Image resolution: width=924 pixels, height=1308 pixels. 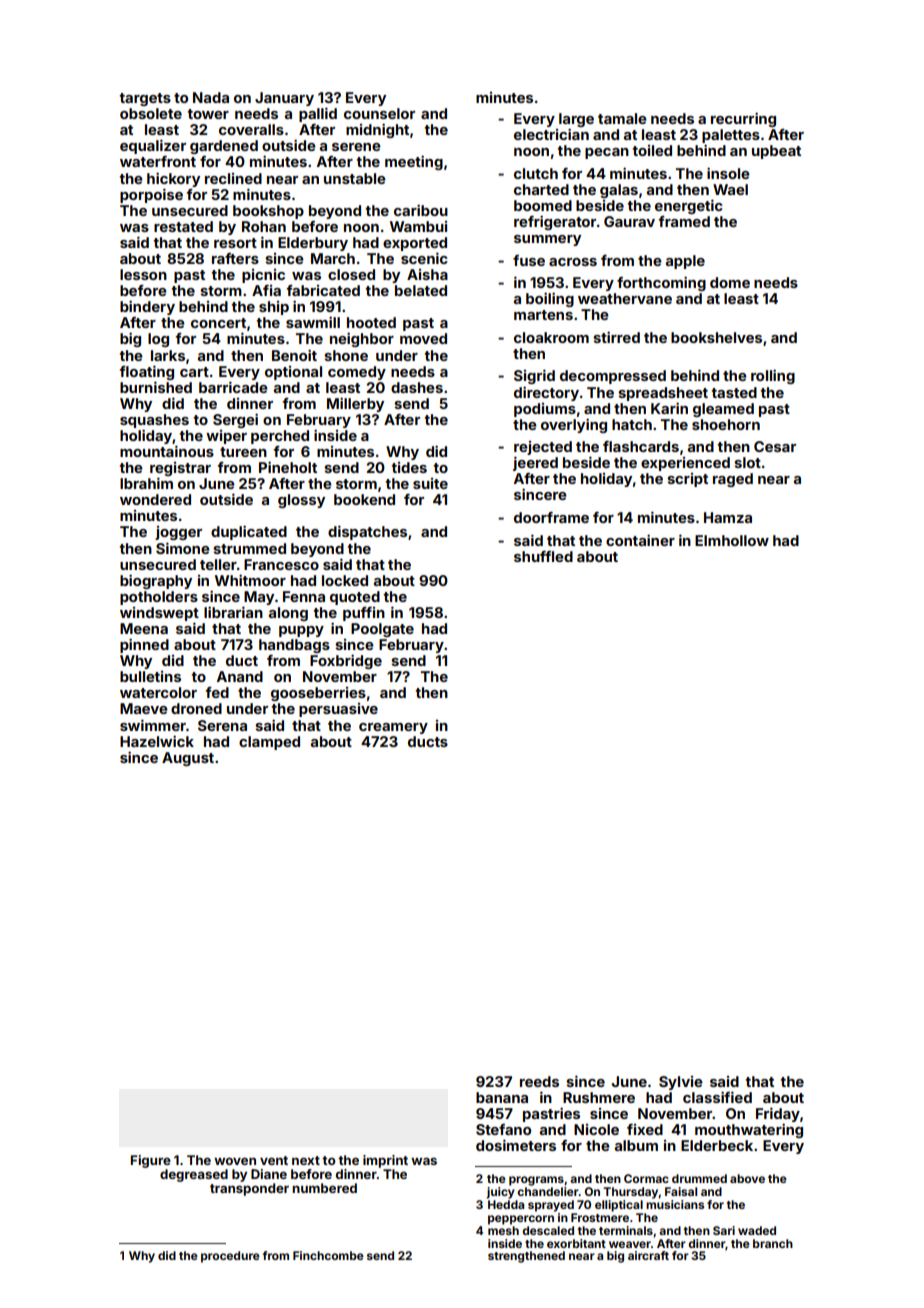 I want to click on clamped, so click(x=269, y=743).
